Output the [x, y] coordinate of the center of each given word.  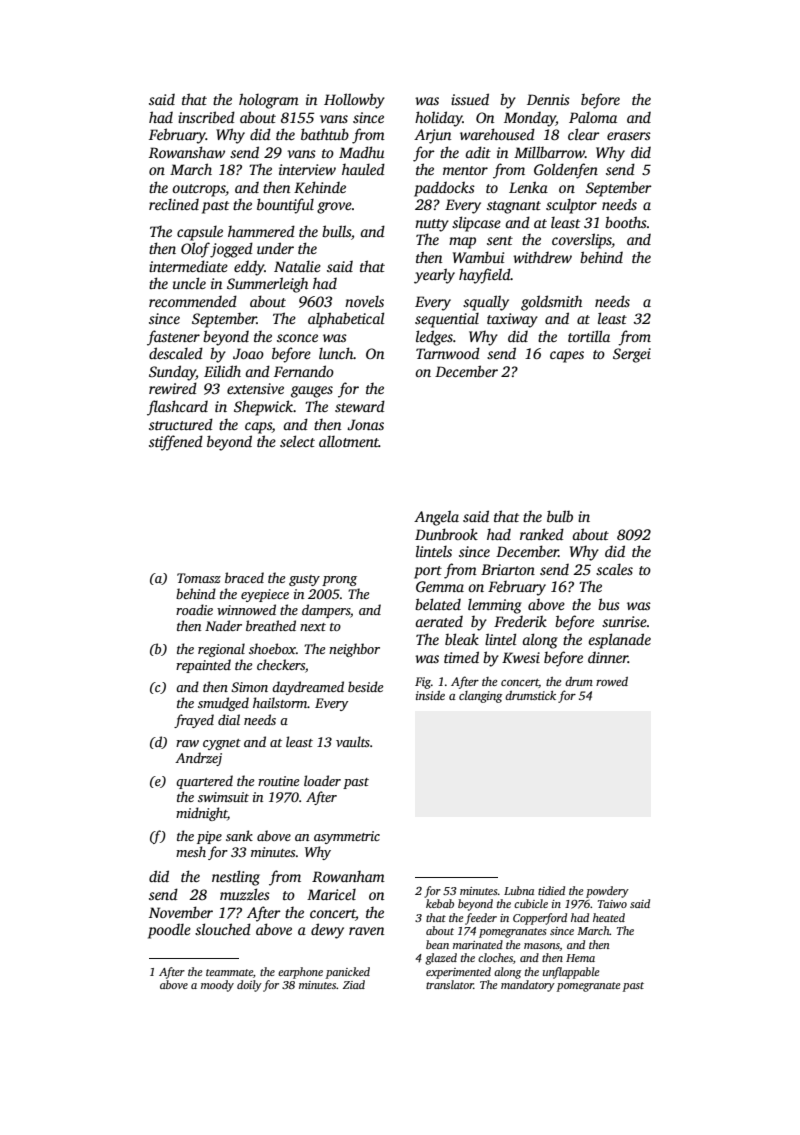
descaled [176, 353]
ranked [542, 534]
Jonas [365, 424]
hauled [363, 169]
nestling [236, 878]
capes [567, 357]
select [297, 441]
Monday [530, 119]
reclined [174, 204]
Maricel [331, 894]
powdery [607, 892]
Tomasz [199, 578]
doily [249, 986]
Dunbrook [446, 534]
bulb [560, 516]
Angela [436, 518]
